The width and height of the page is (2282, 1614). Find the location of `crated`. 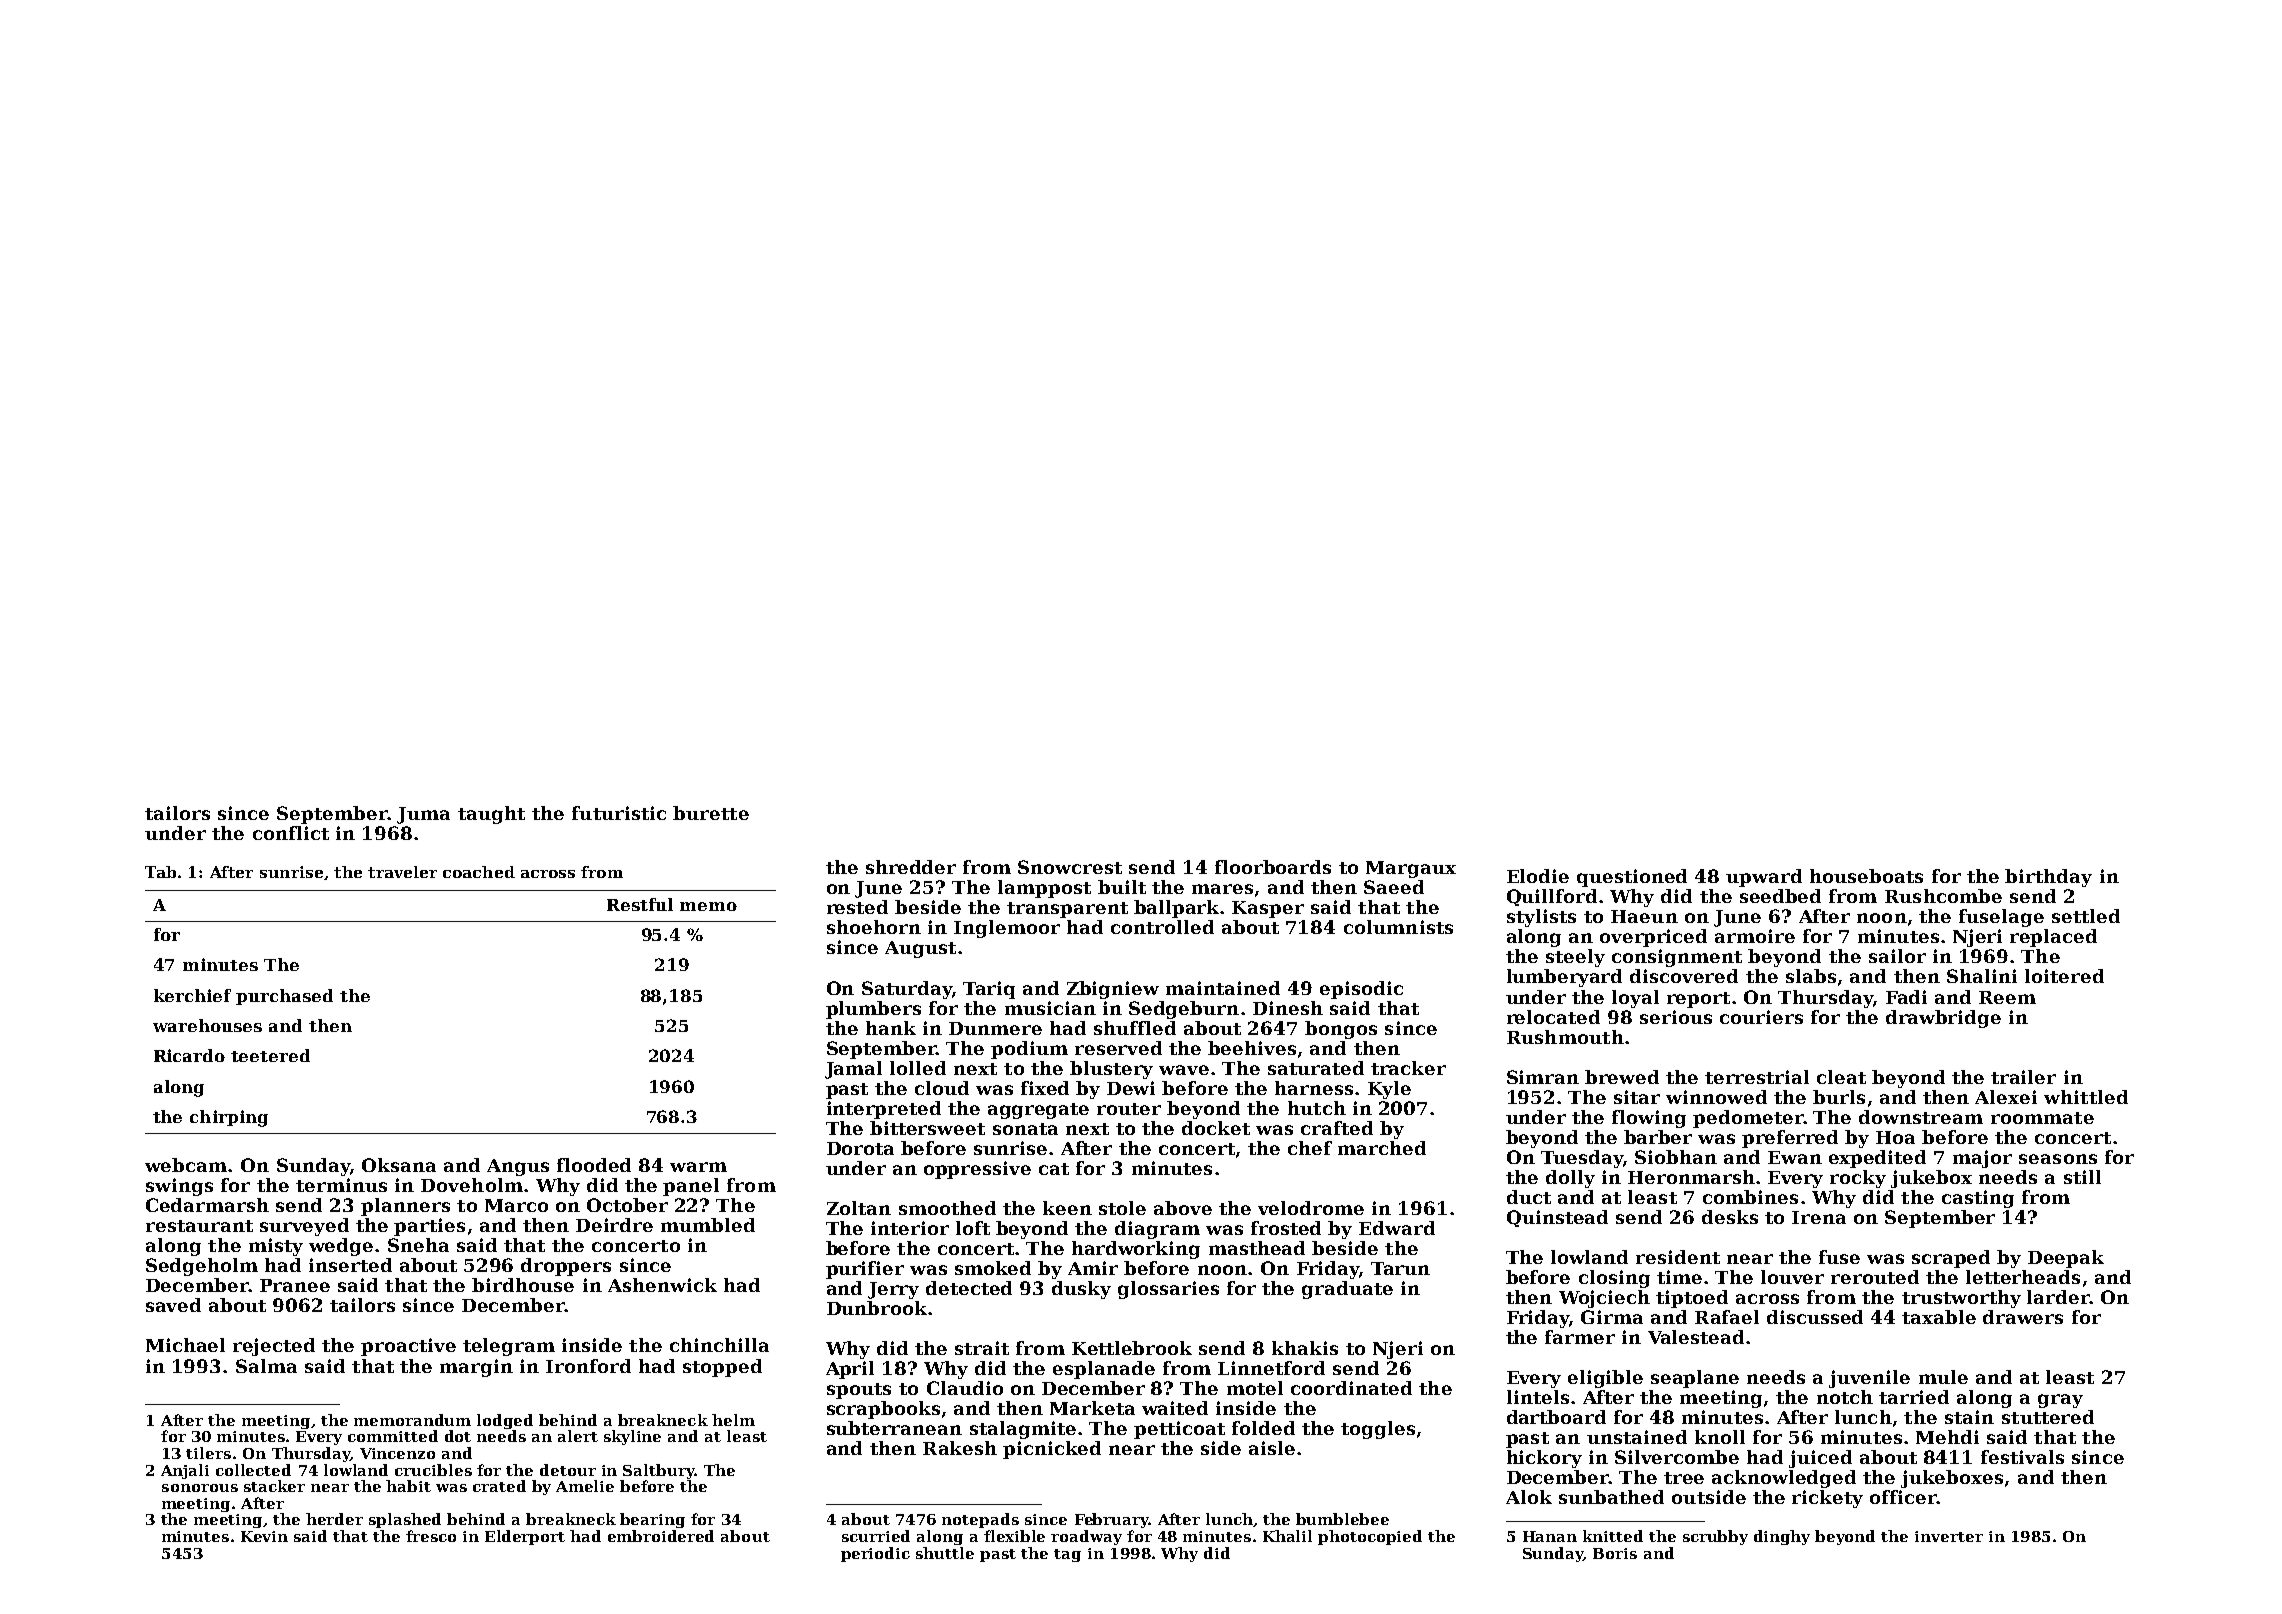

crated is located at coordinates (499, 1486).
